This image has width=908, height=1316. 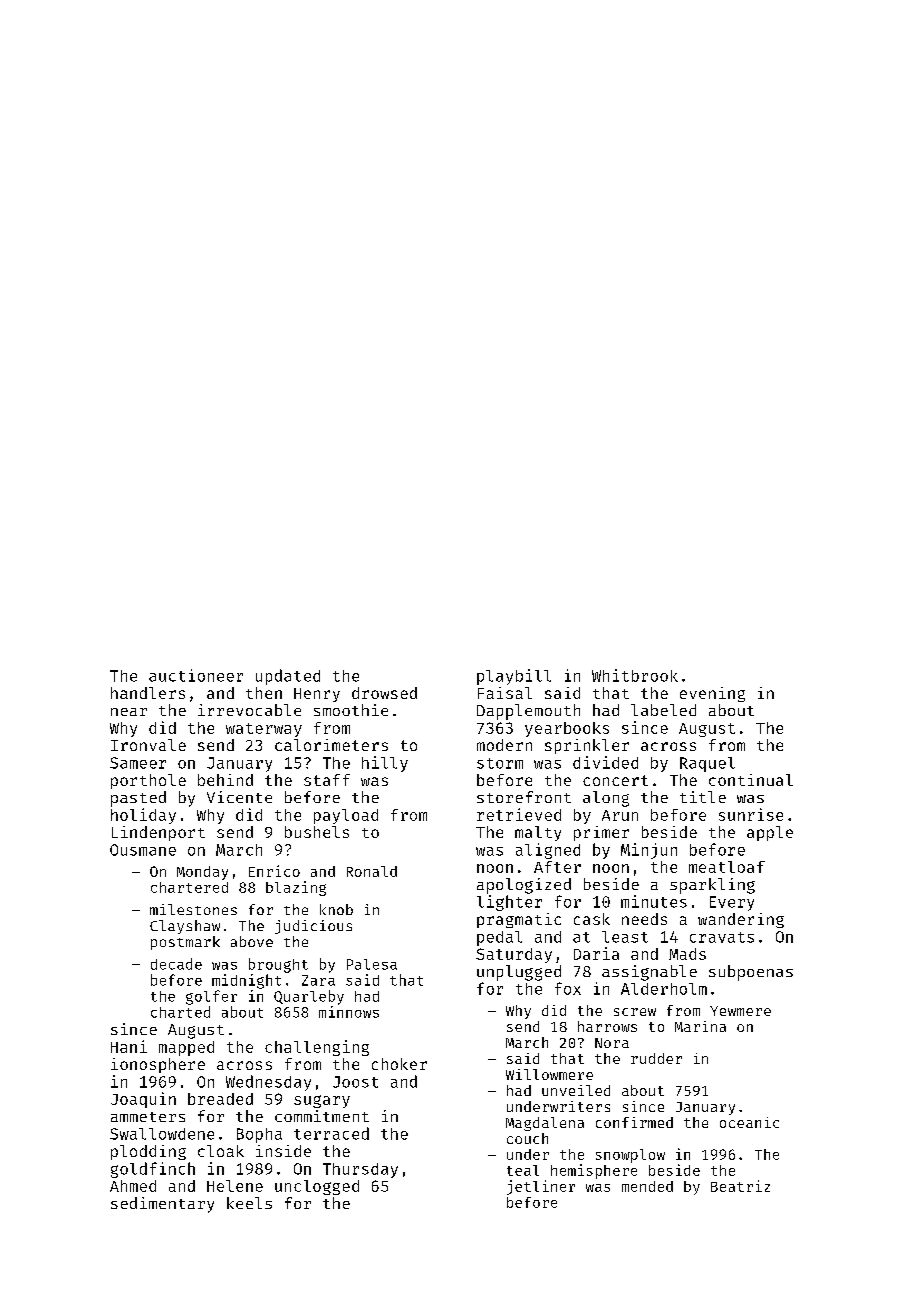 What do you see at coordinates (148, 1152) in the image?
I see `plodding` at bounding box center [148, 1152].
